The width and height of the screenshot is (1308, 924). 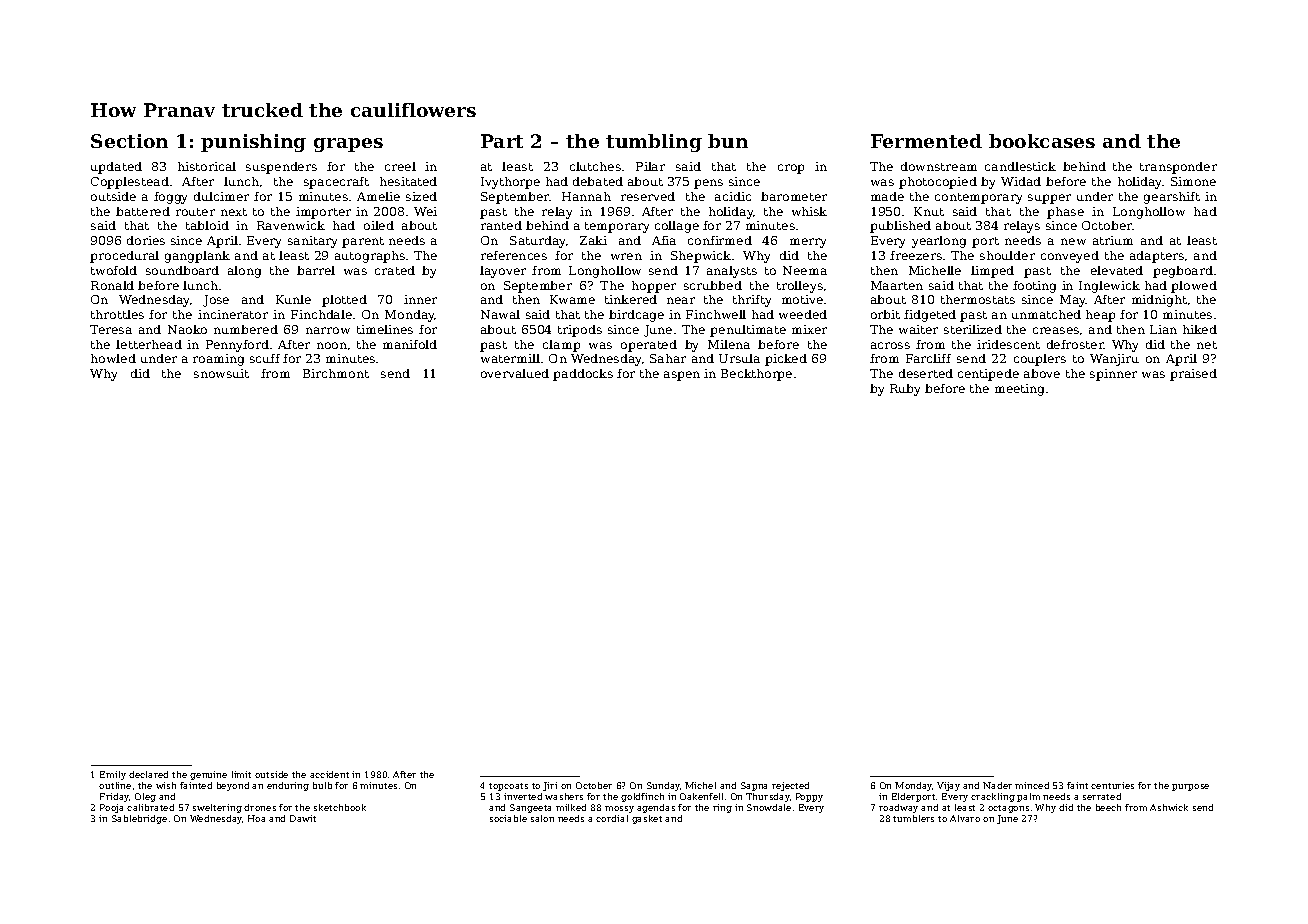 What do you see at coordinates (948, 786) in the screenshot?
I see `Vijay` at bounding box center [948, 786].
